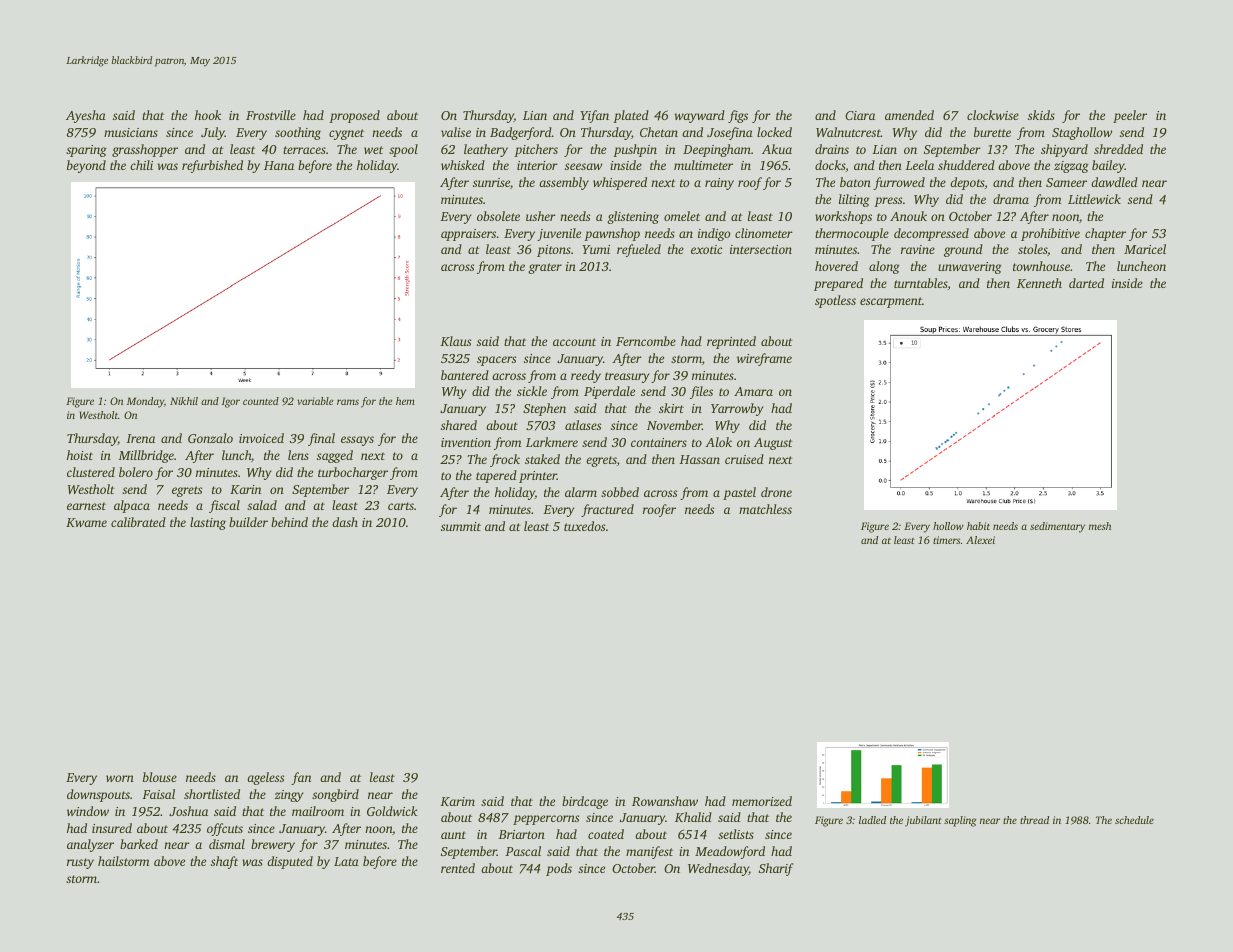 The height and width of the screenshot is (952, 1233). I want to click on Frostville, so click(271, 115).
